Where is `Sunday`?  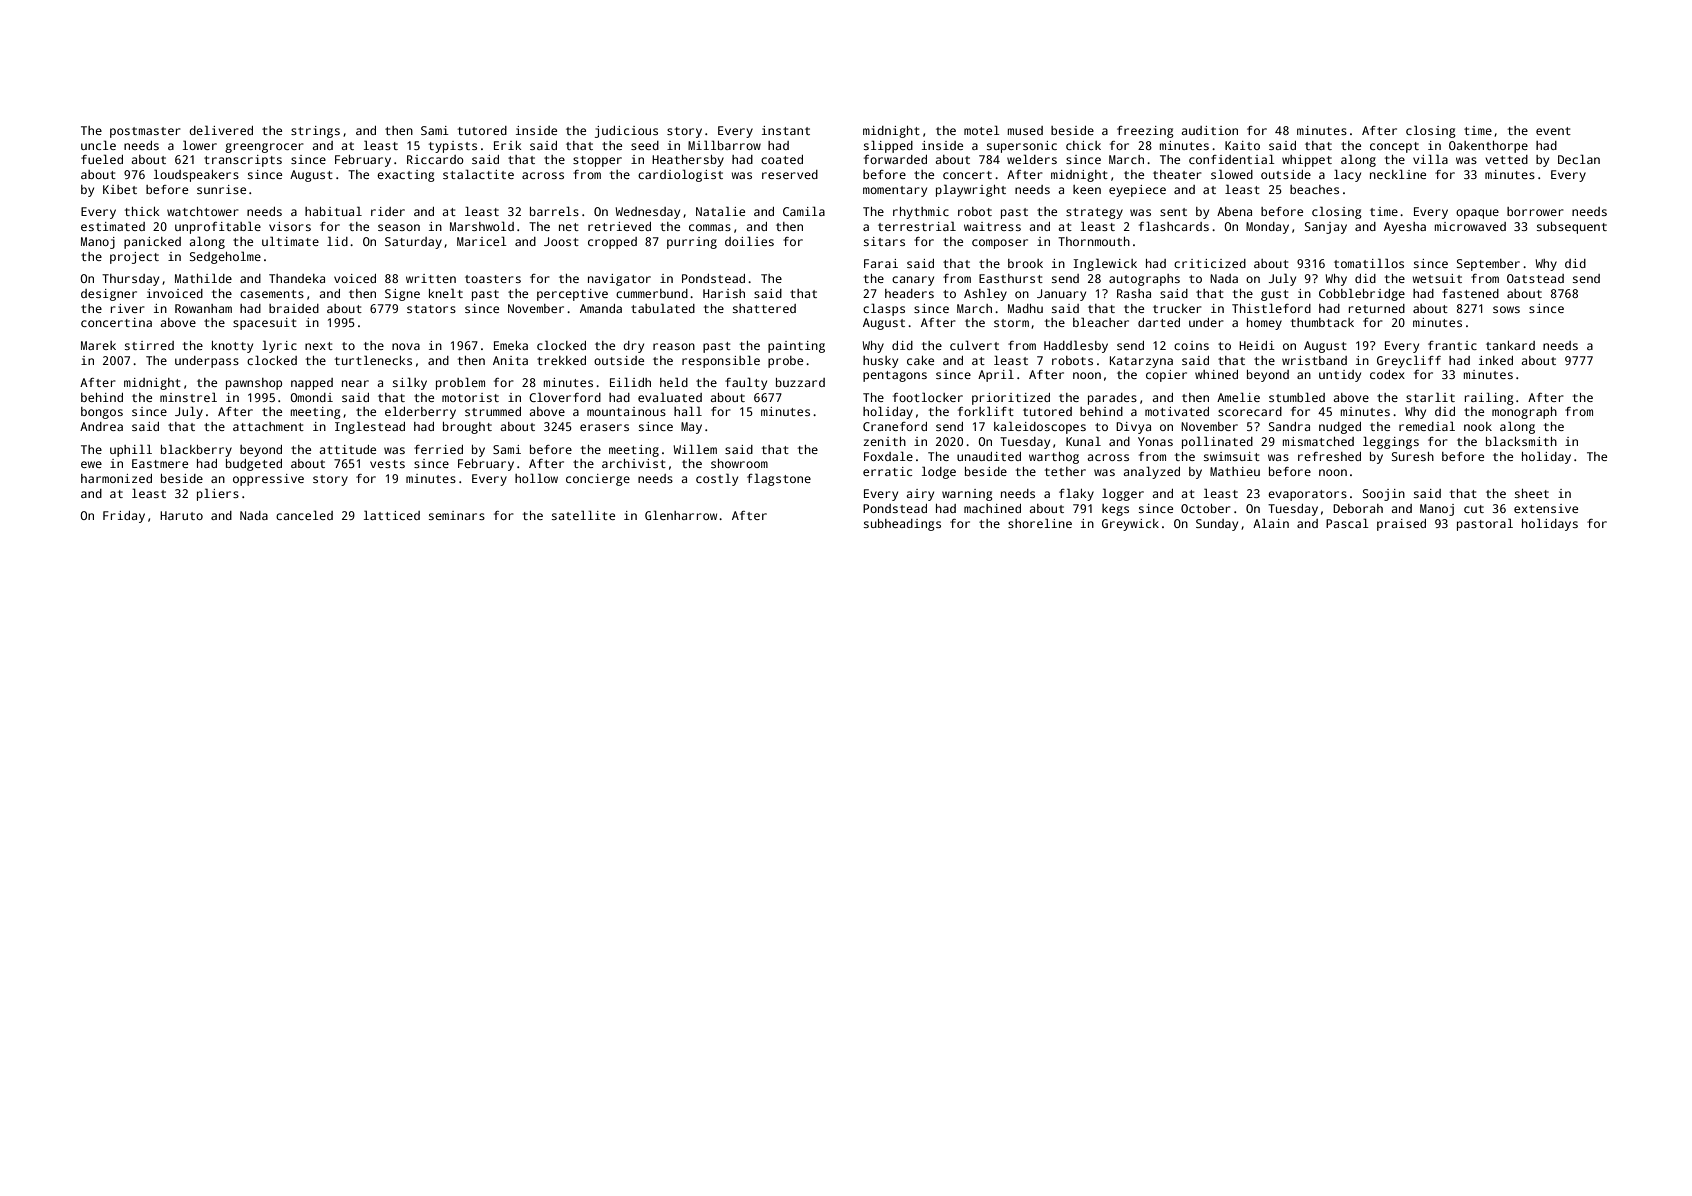 Sunday is located at coordinates (1217, 525).
